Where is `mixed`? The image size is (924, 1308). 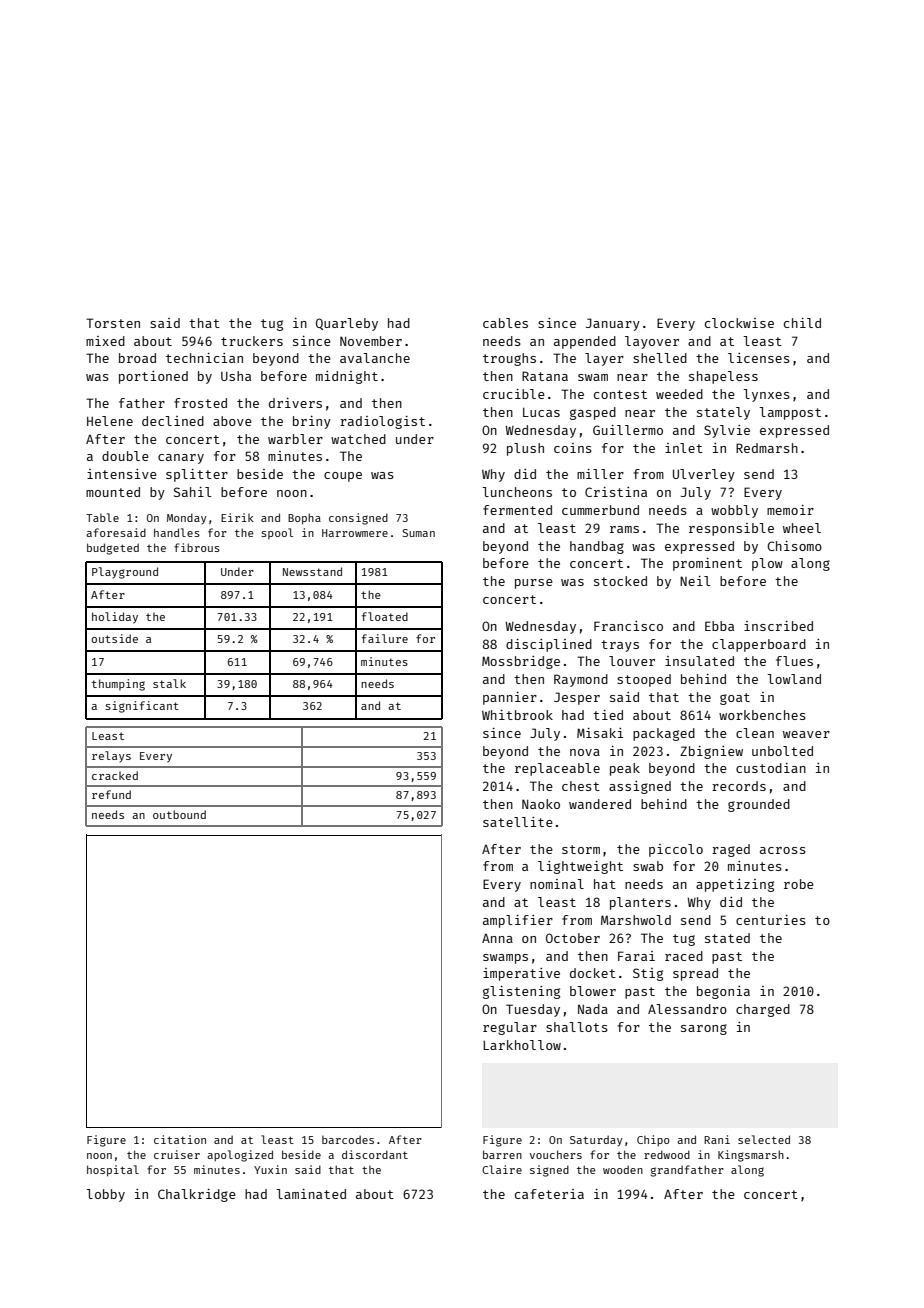
mixed is located at coordinates (105, 341).
